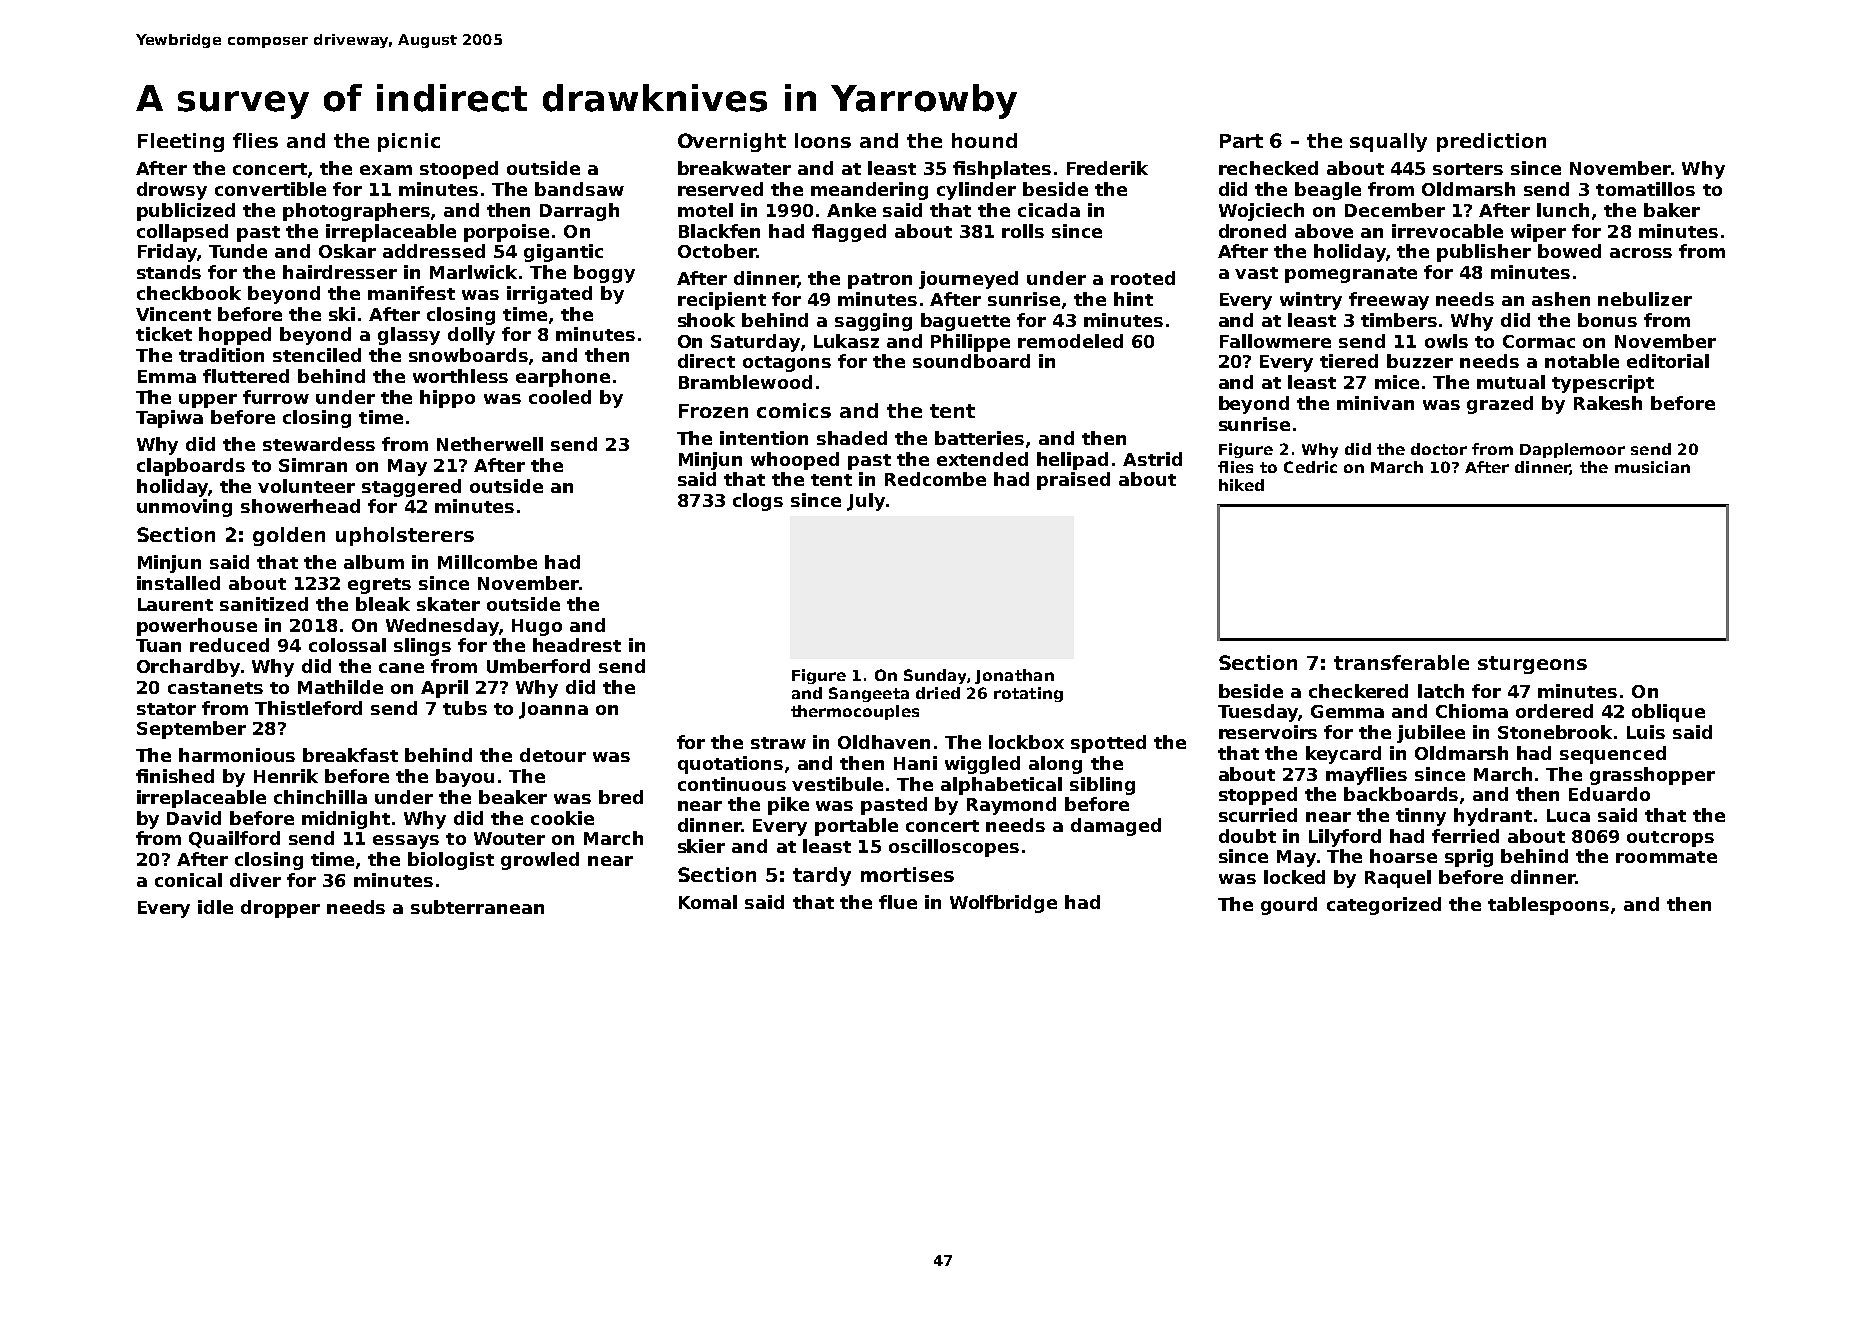 This page has height=1319, width=1865. What do you see at coordinates (1491, 142) in the page?
I see `prediction` at bounding box center [1491, 142].
